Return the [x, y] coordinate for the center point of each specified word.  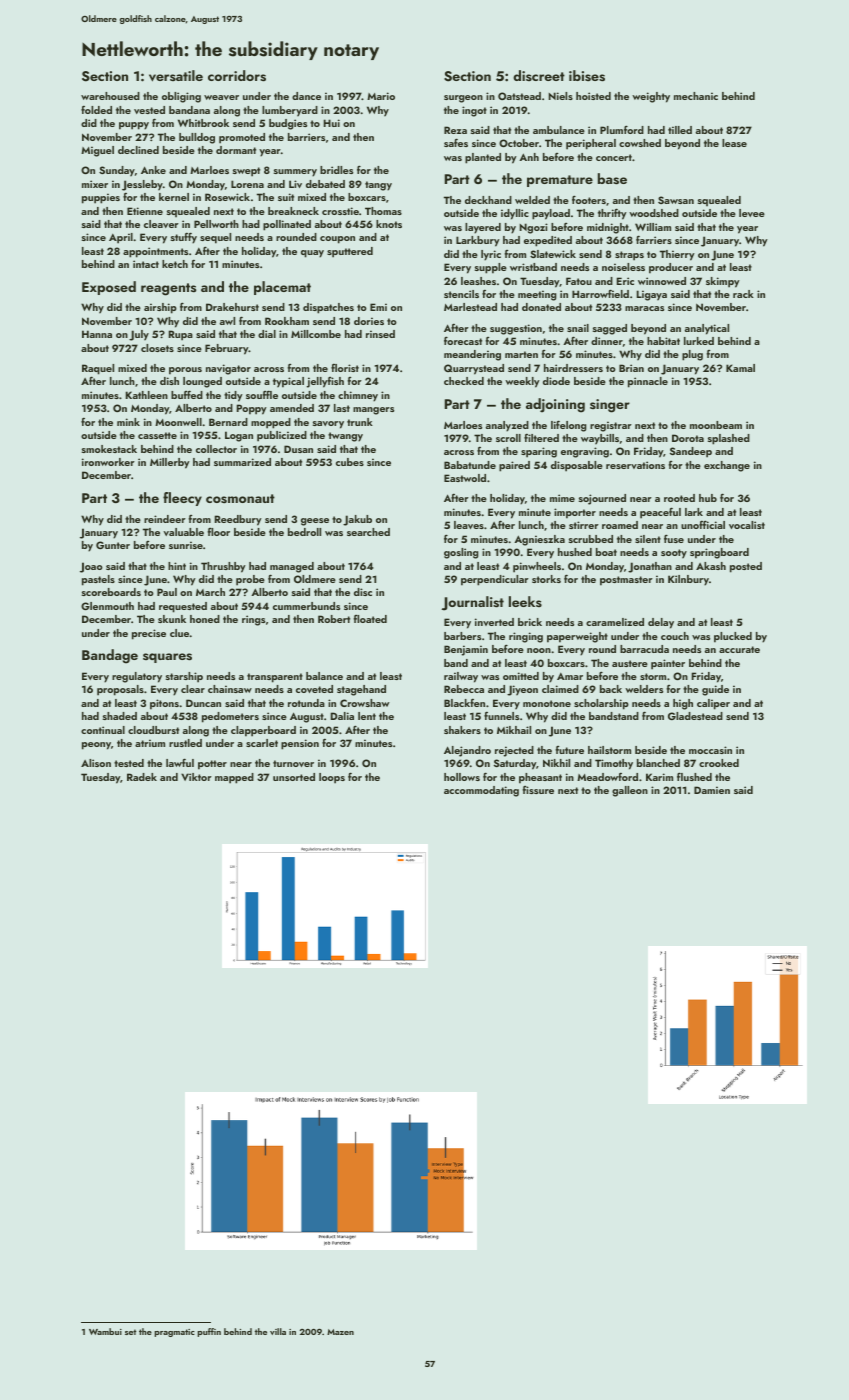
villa [278, 1331]
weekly [522, 382]
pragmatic [174, 1333]
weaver [221, 97]
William [653, 227]
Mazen [340, 1332]
